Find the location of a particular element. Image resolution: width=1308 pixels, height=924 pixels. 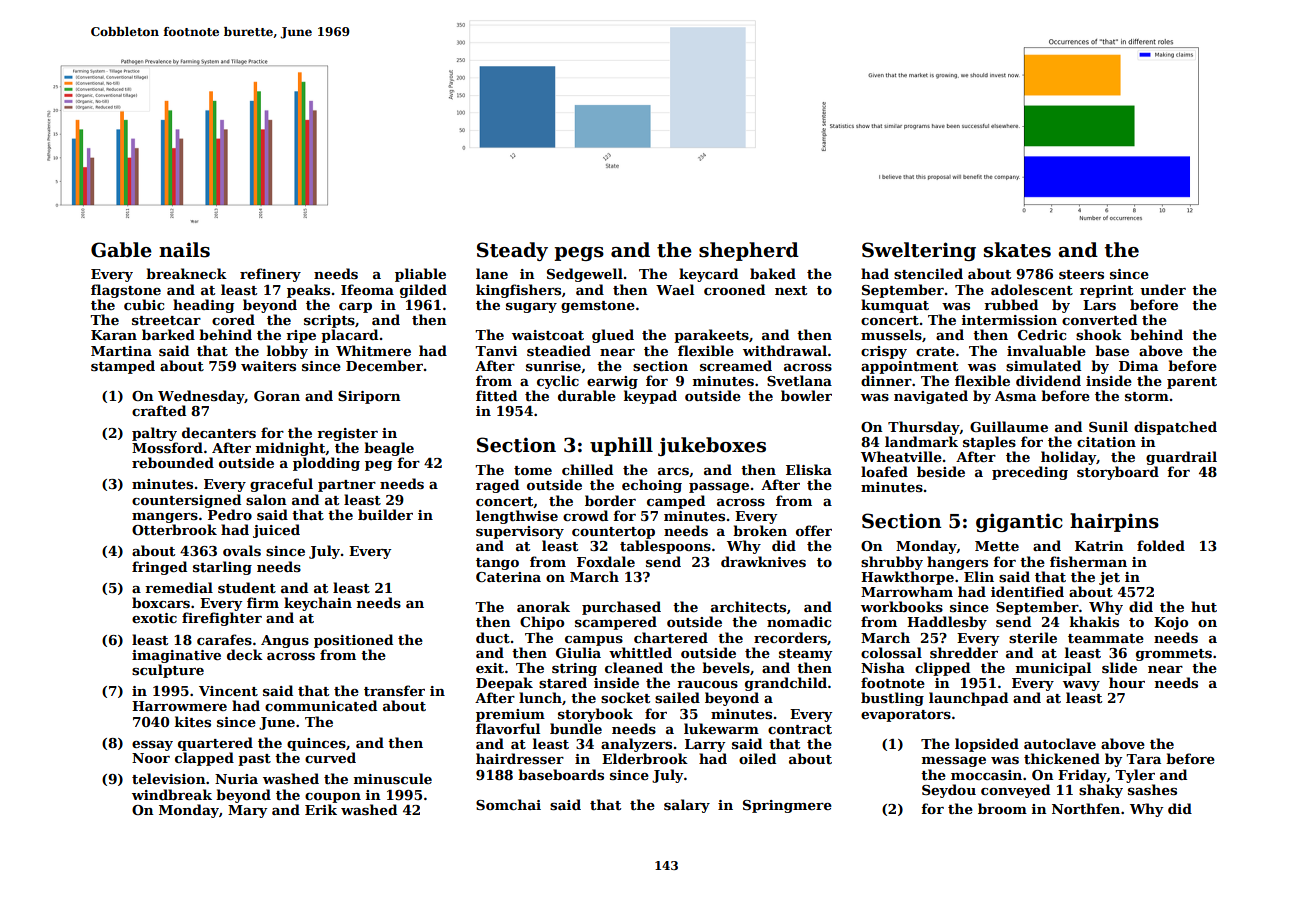

Sweltering is located at coordinates (919, 251).
